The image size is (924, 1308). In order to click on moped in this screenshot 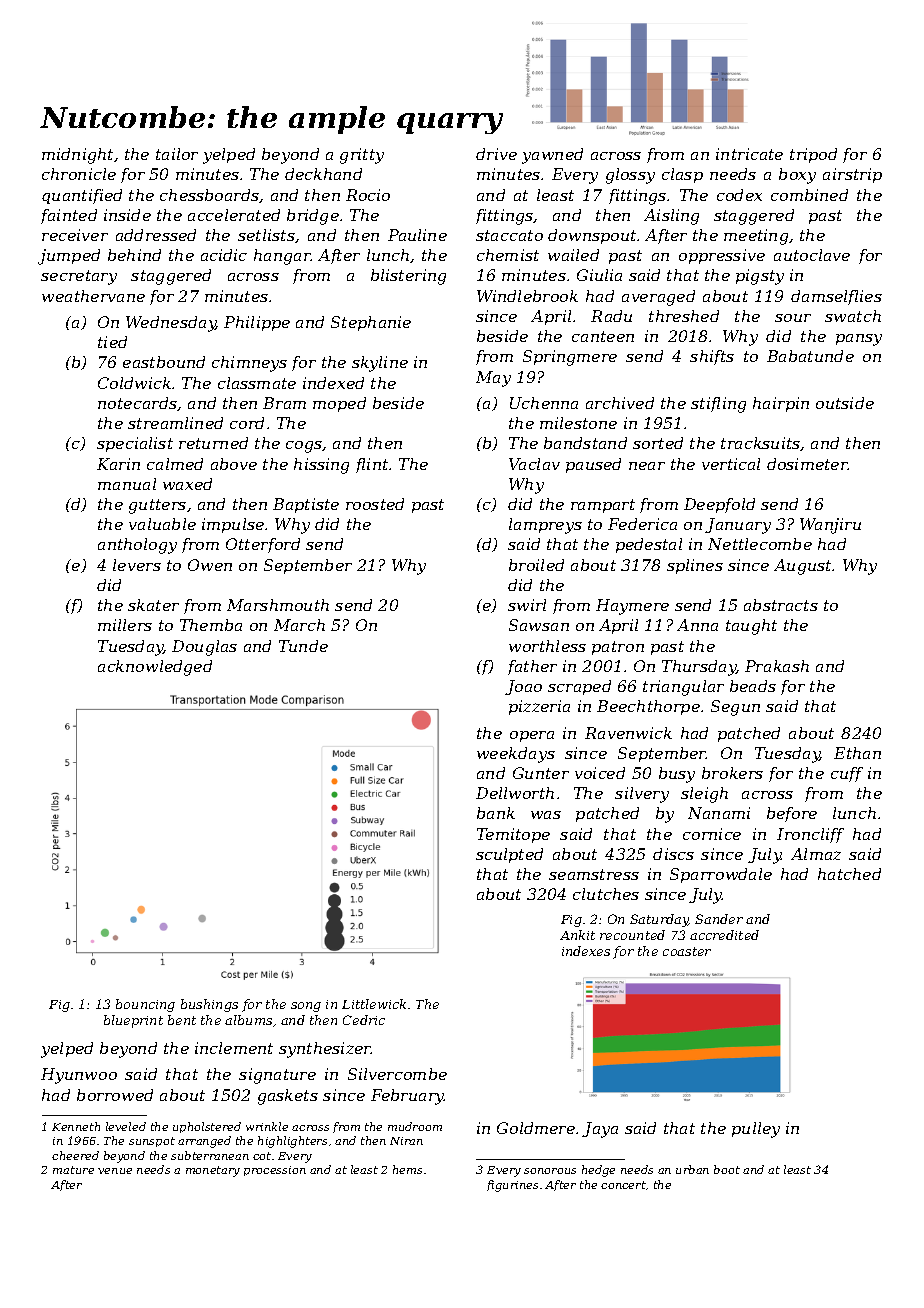, I will do `click(339, 404)`.
